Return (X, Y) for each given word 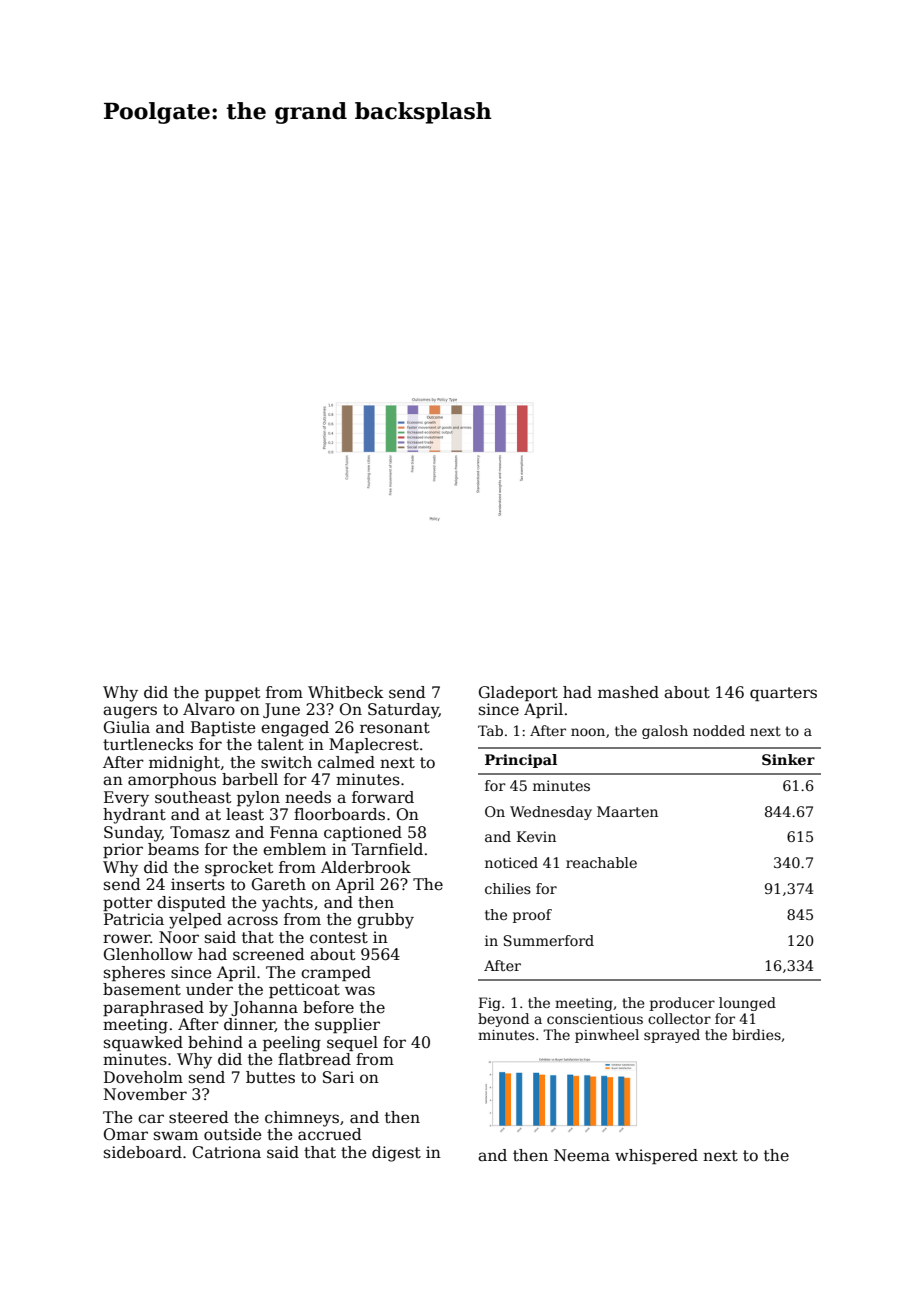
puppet (232, 694)
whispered (656, 1156)
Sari (338, 1077)
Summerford (549, 940)
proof (532, 916)
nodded (719, 730)
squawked (143, 1043)
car (151, 1118)
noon (588, 732)
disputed (191, 903)
